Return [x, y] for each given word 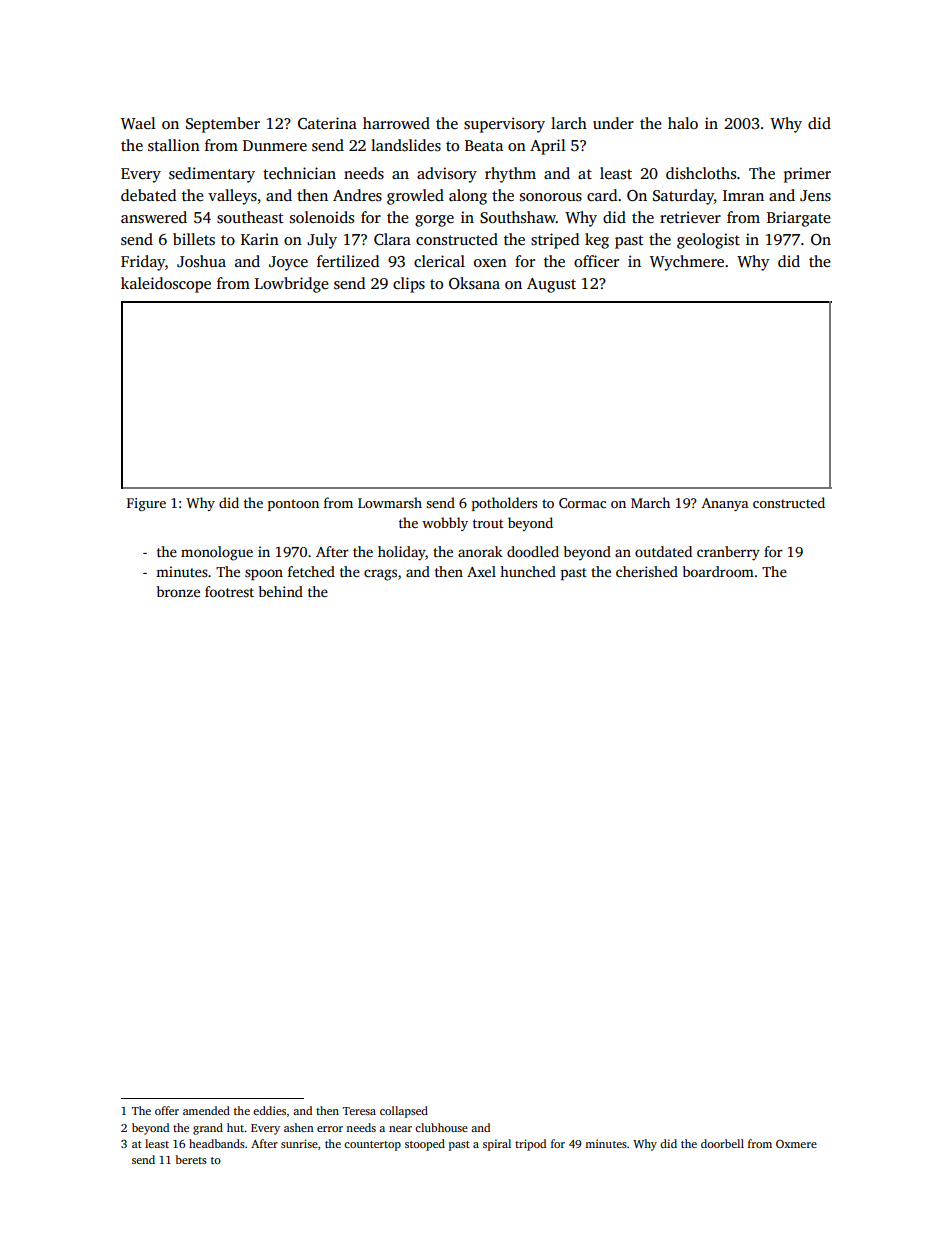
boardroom [718, 571]
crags [380, 575]
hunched [528, 571]
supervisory [504, 125]
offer [167, 1110]
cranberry [728, 553]
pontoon [293, 505]
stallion [174, 145]
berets [191, 1159]
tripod [530, 1145]
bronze [178, 591]
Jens [815, 196]
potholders [504, 504]
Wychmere [687, 263]
